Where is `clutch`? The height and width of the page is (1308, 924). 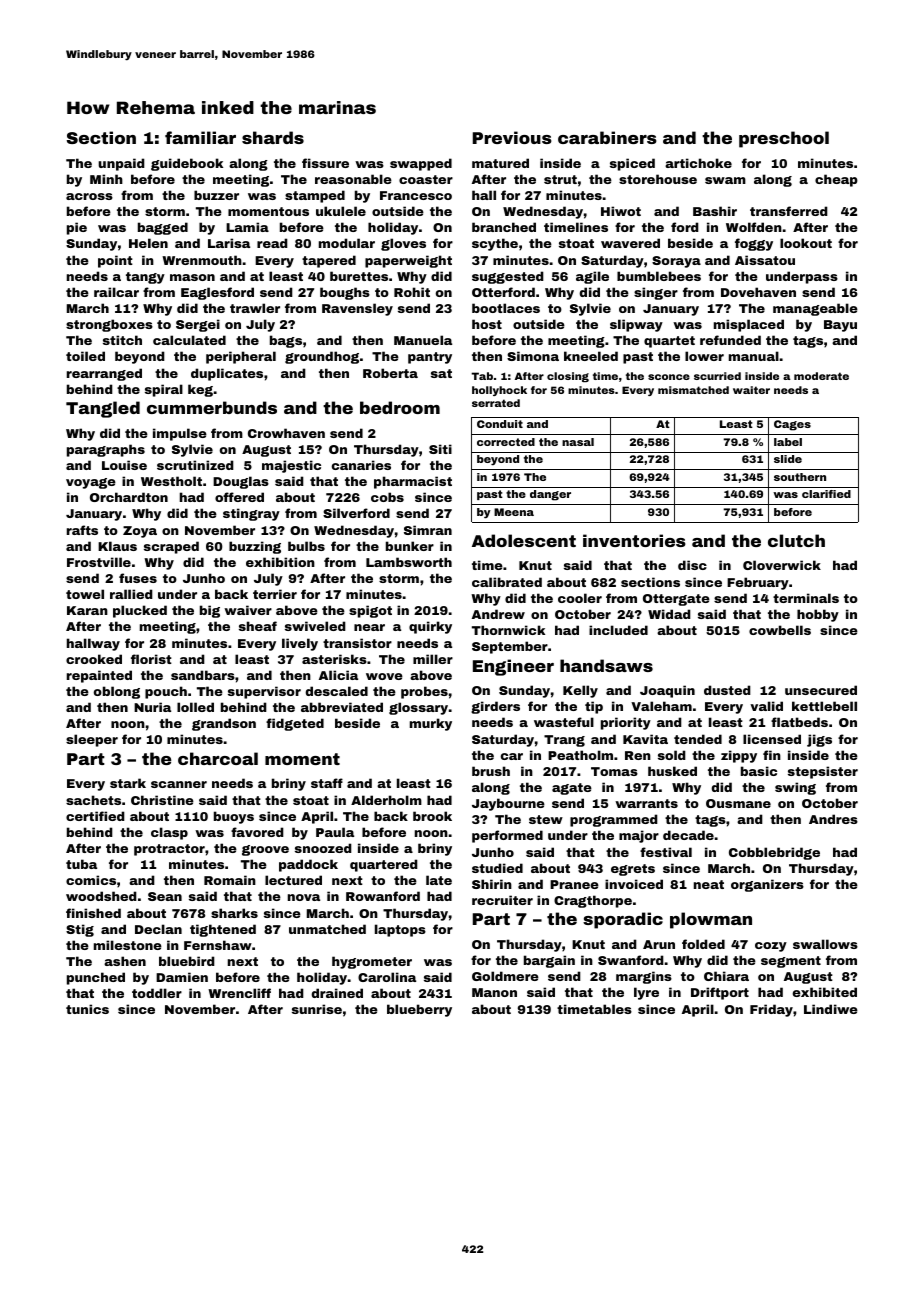
clutch is located at coordinates (796, 540).
